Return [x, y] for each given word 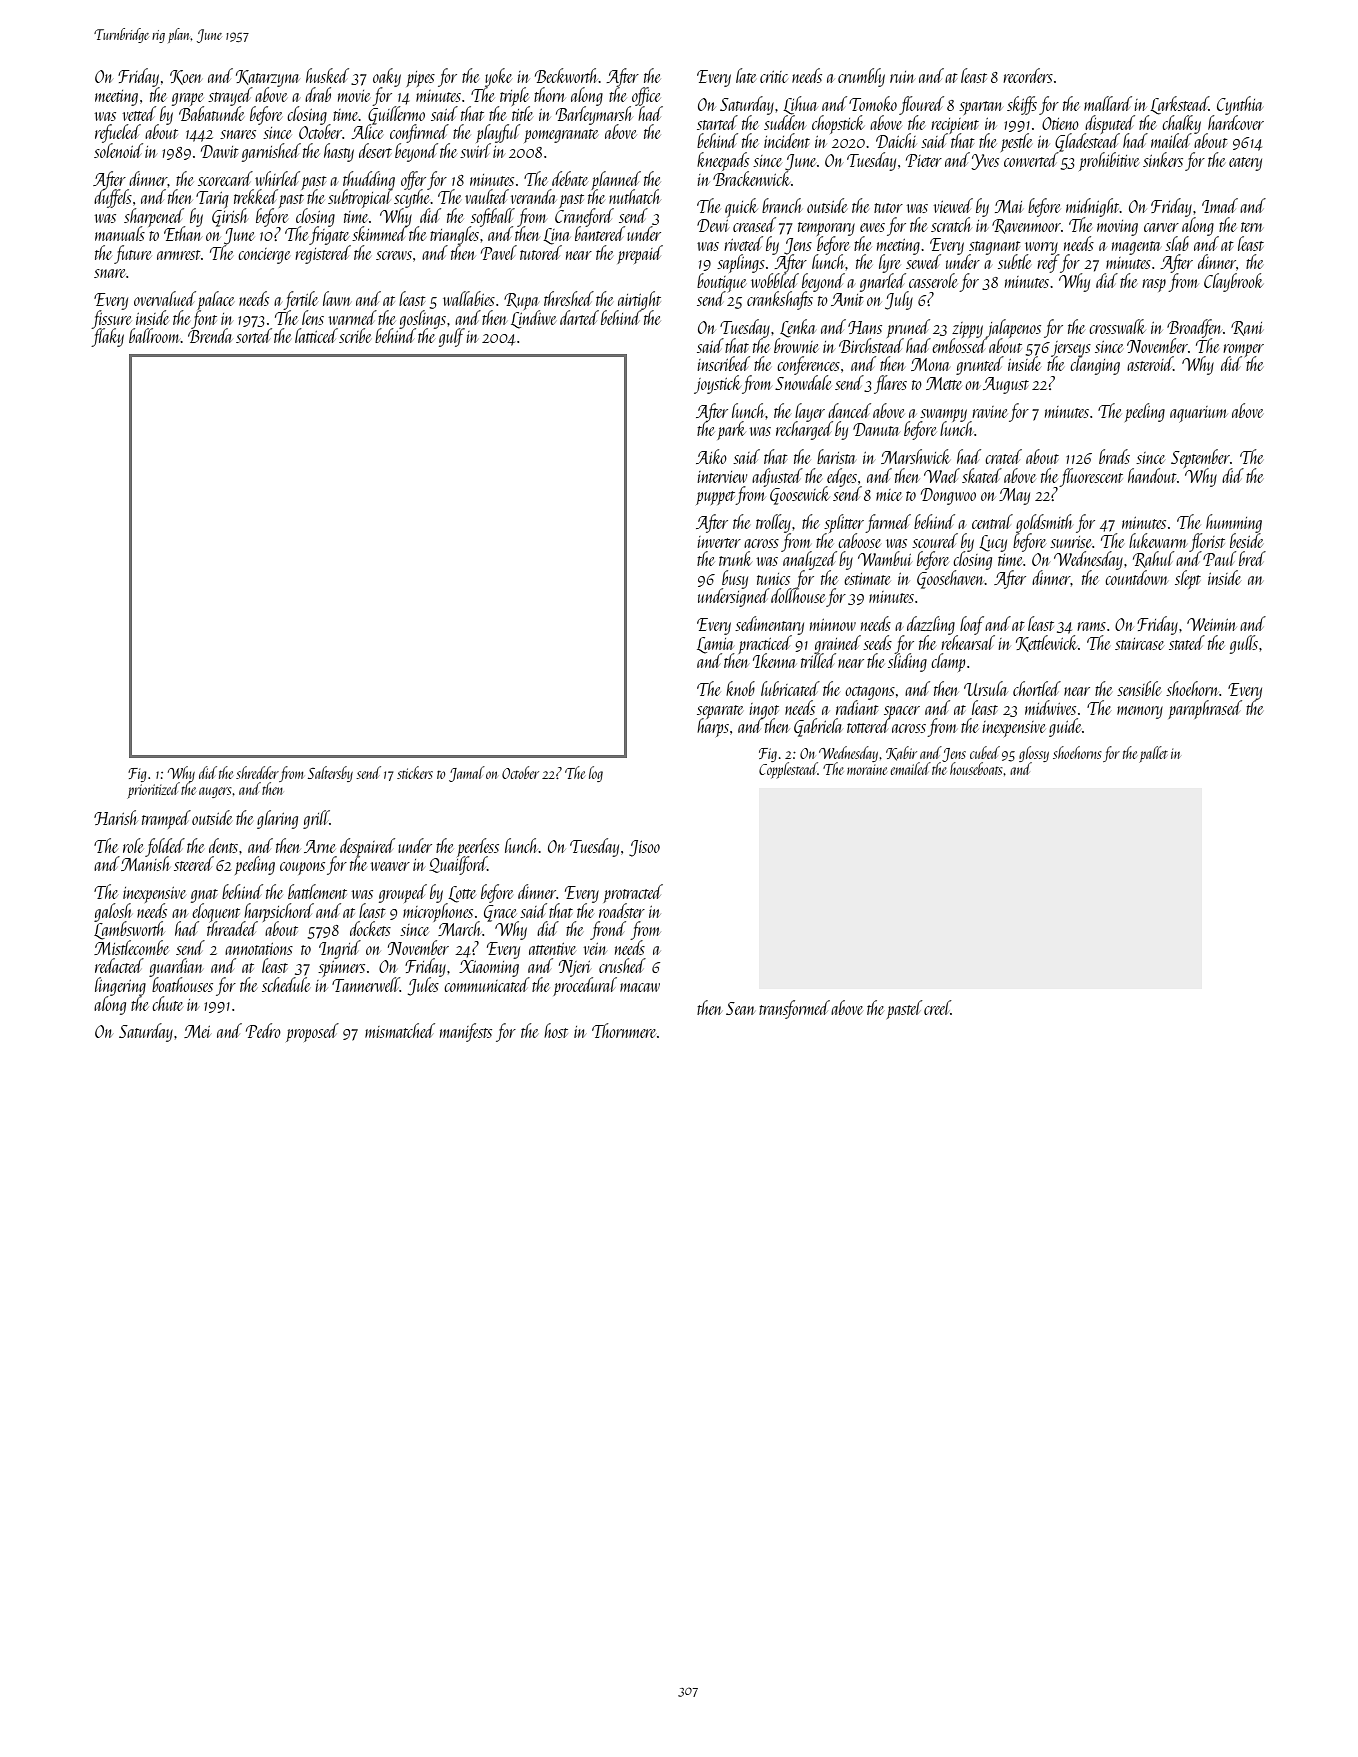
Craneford [584, 217]
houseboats [976, 768]
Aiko [711, 456]
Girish [229, 217]
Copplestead [788, 770]
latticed [316, 335]
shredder [257, 772]
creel [937, 1007]
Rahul [1153, 559]
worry [1041, 248]
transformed [794, 1009]
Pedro [263, 1030]
